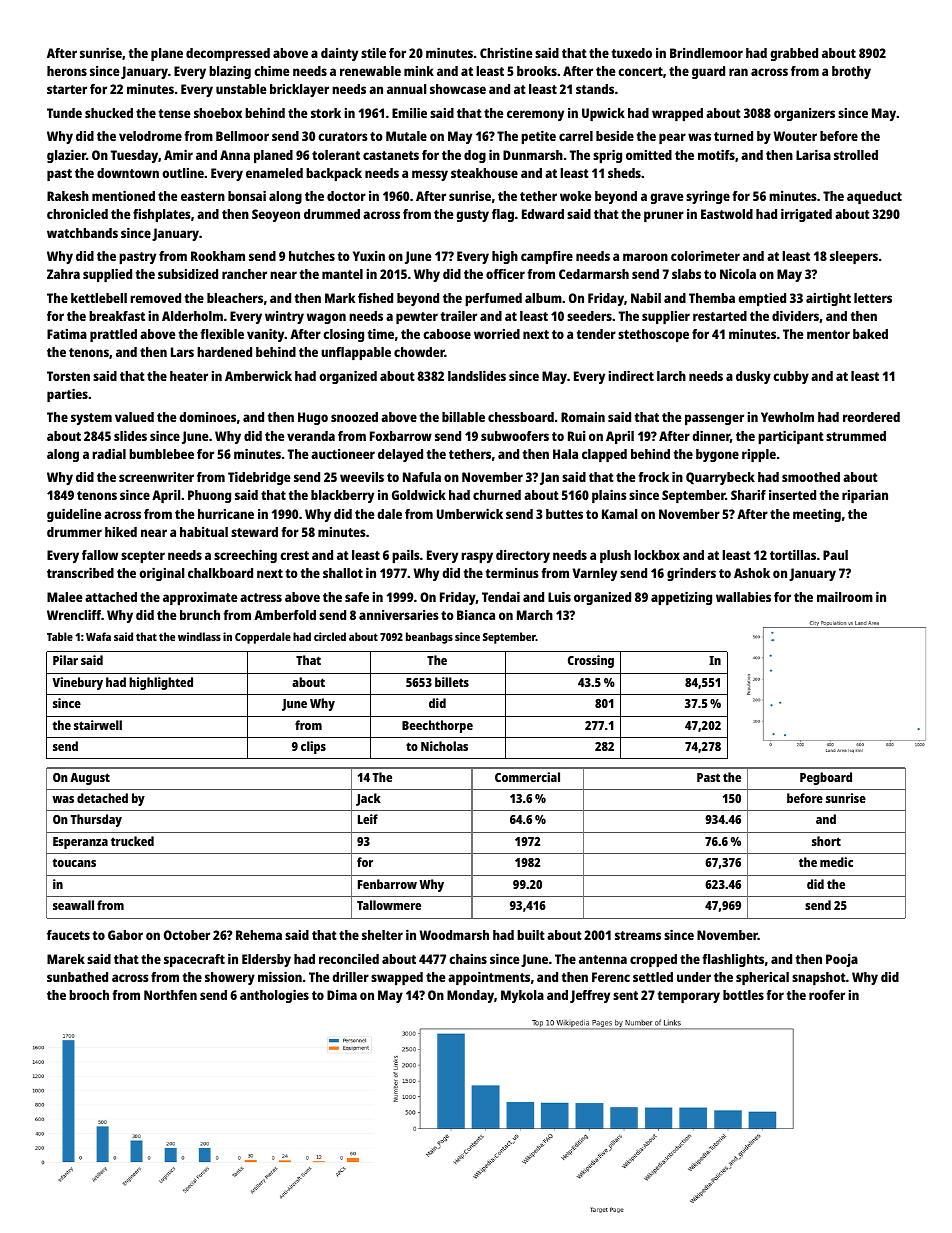 The height and width of the screenshot is (1233, 952). Describe the element at coordinates (199, 636) in the screenshot. I see `windlass` at that location.
